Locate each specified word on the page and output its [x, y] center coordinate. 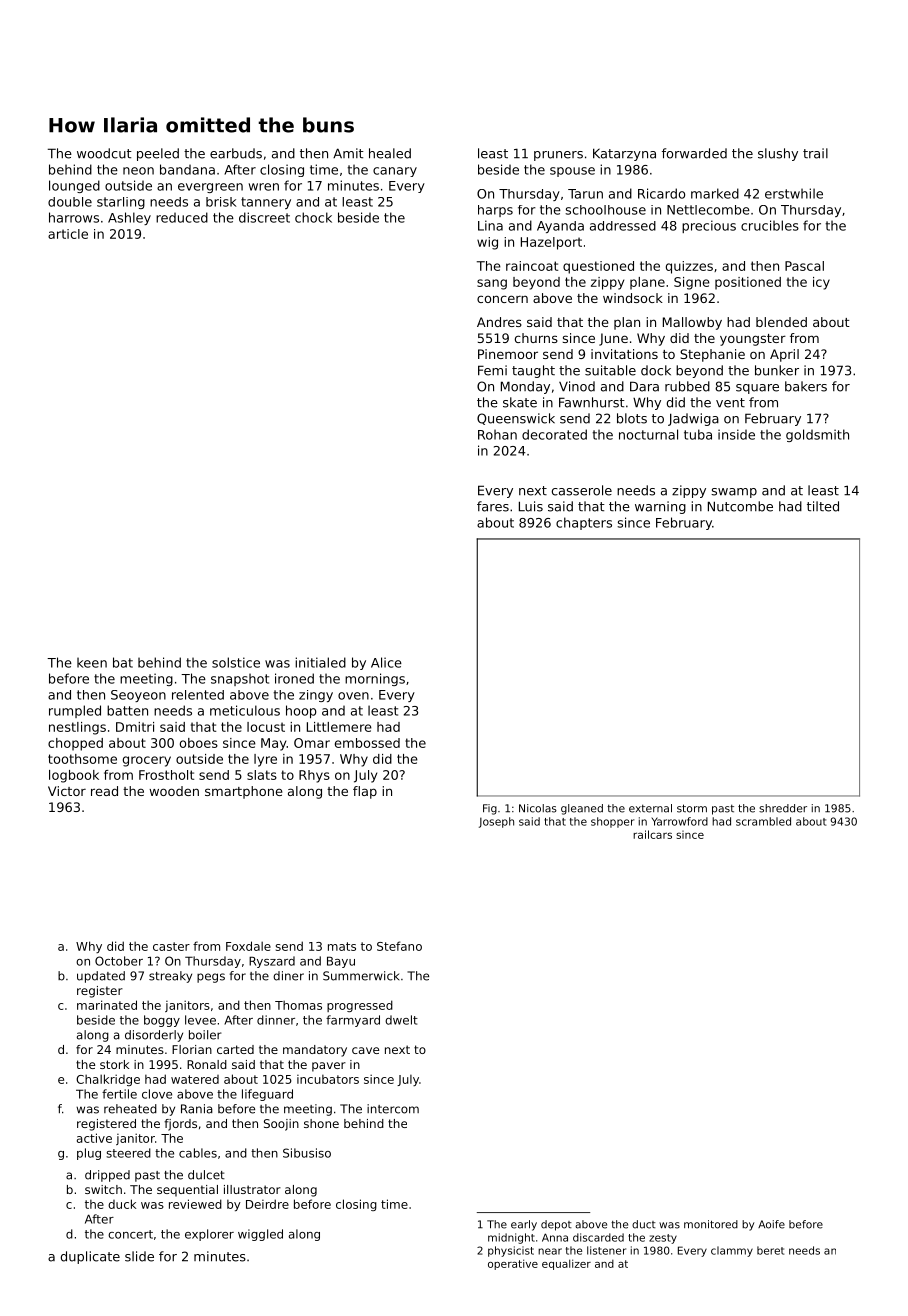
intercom [393, 1109]
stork [114, 1064]
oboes [199, 743]
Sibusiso [307, 1153]
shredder [783, 808]
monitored [711, 1224]
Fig [490, 809]
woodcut [104, 153]
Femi [492, 370]
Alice [386, 662]
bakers [806, 386]
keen [92, 662]
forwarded [694, 153]
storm [692, 808]
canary [395, 172]
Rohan [497, 434]
